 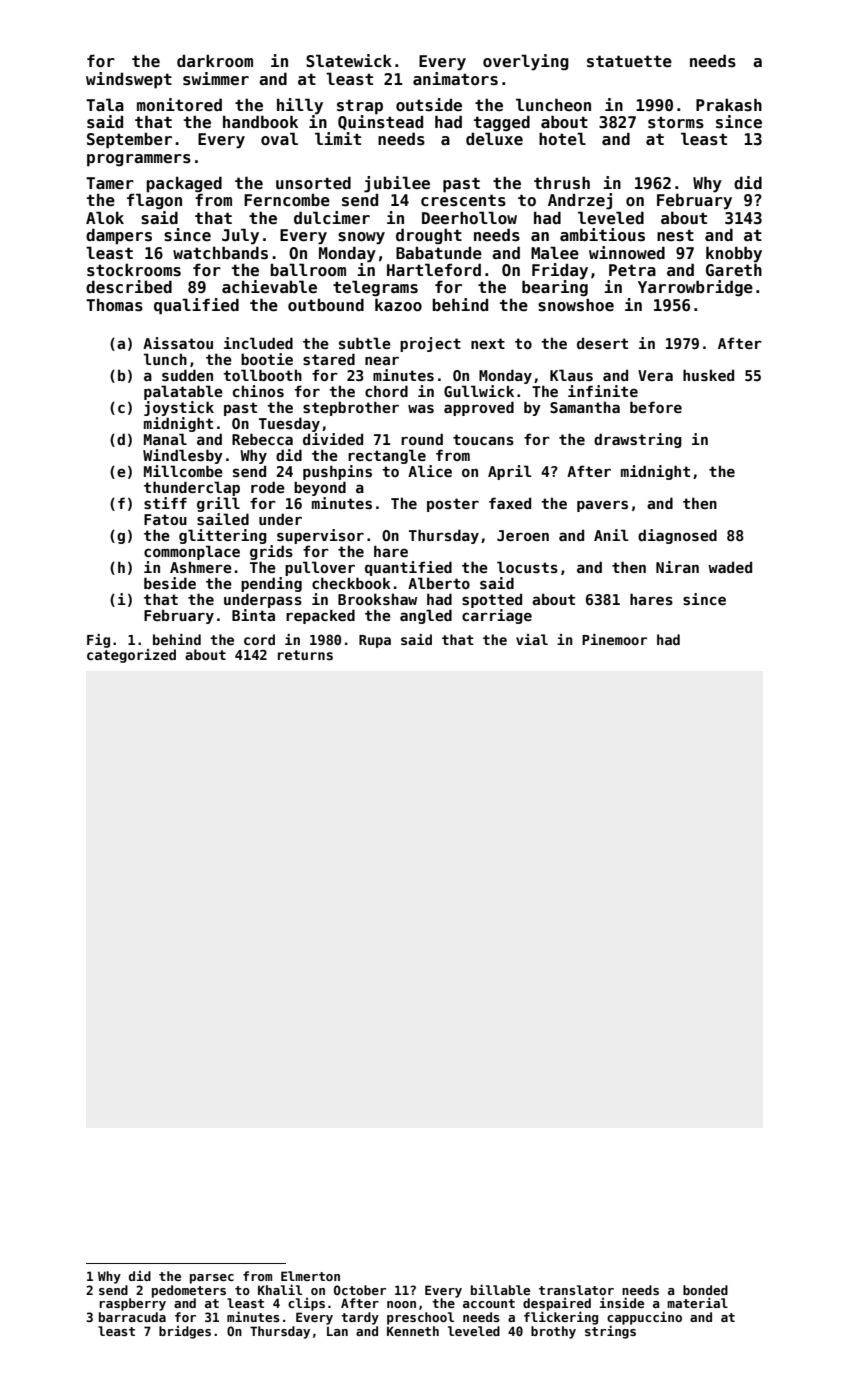 What do you see at coordinates (361, 238) in the document?
I see `snowy` at bounding box center [361, 238].
